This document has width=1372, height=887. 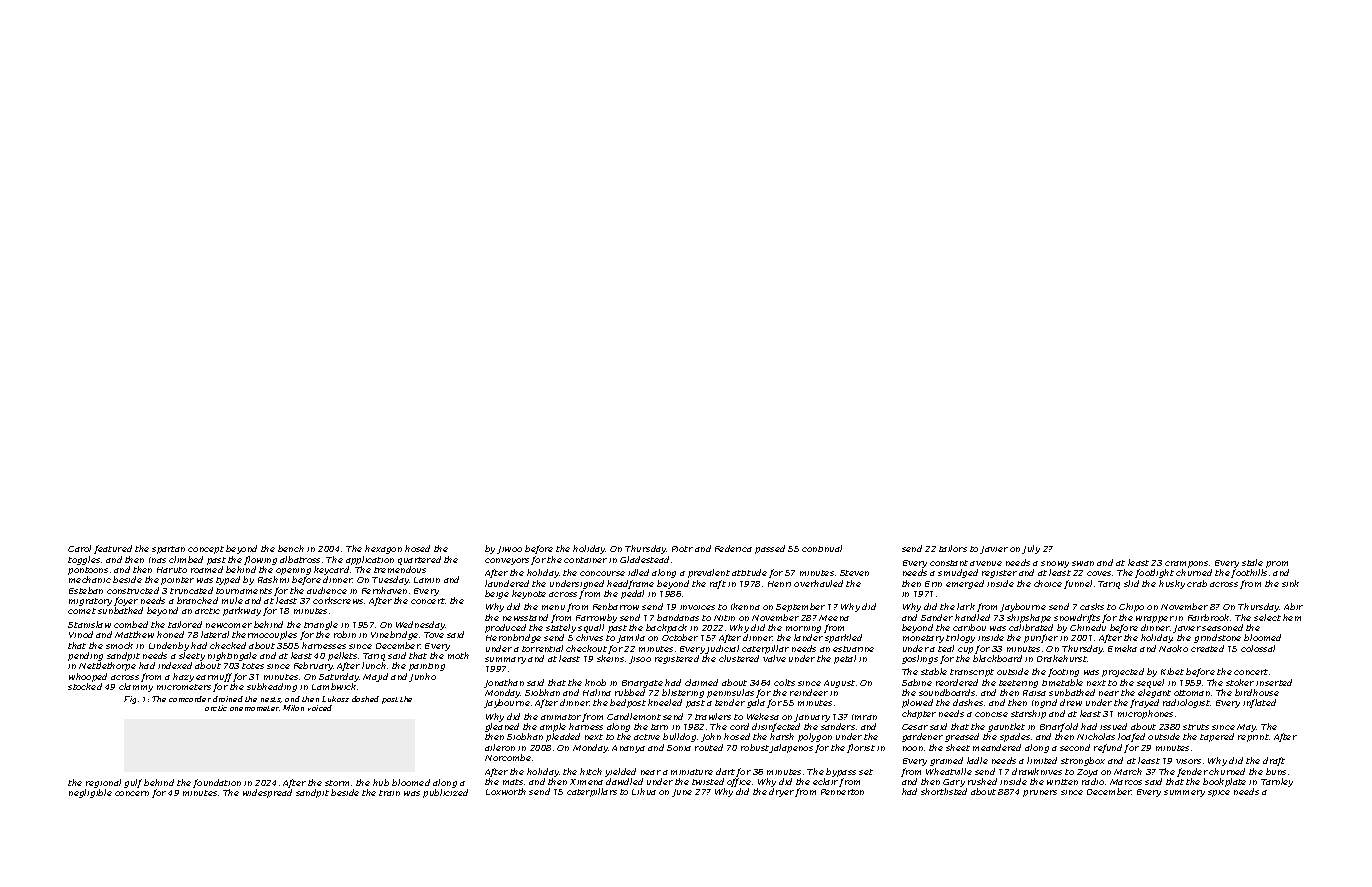 I want to click on ladle, so click(x=977, y=760).
